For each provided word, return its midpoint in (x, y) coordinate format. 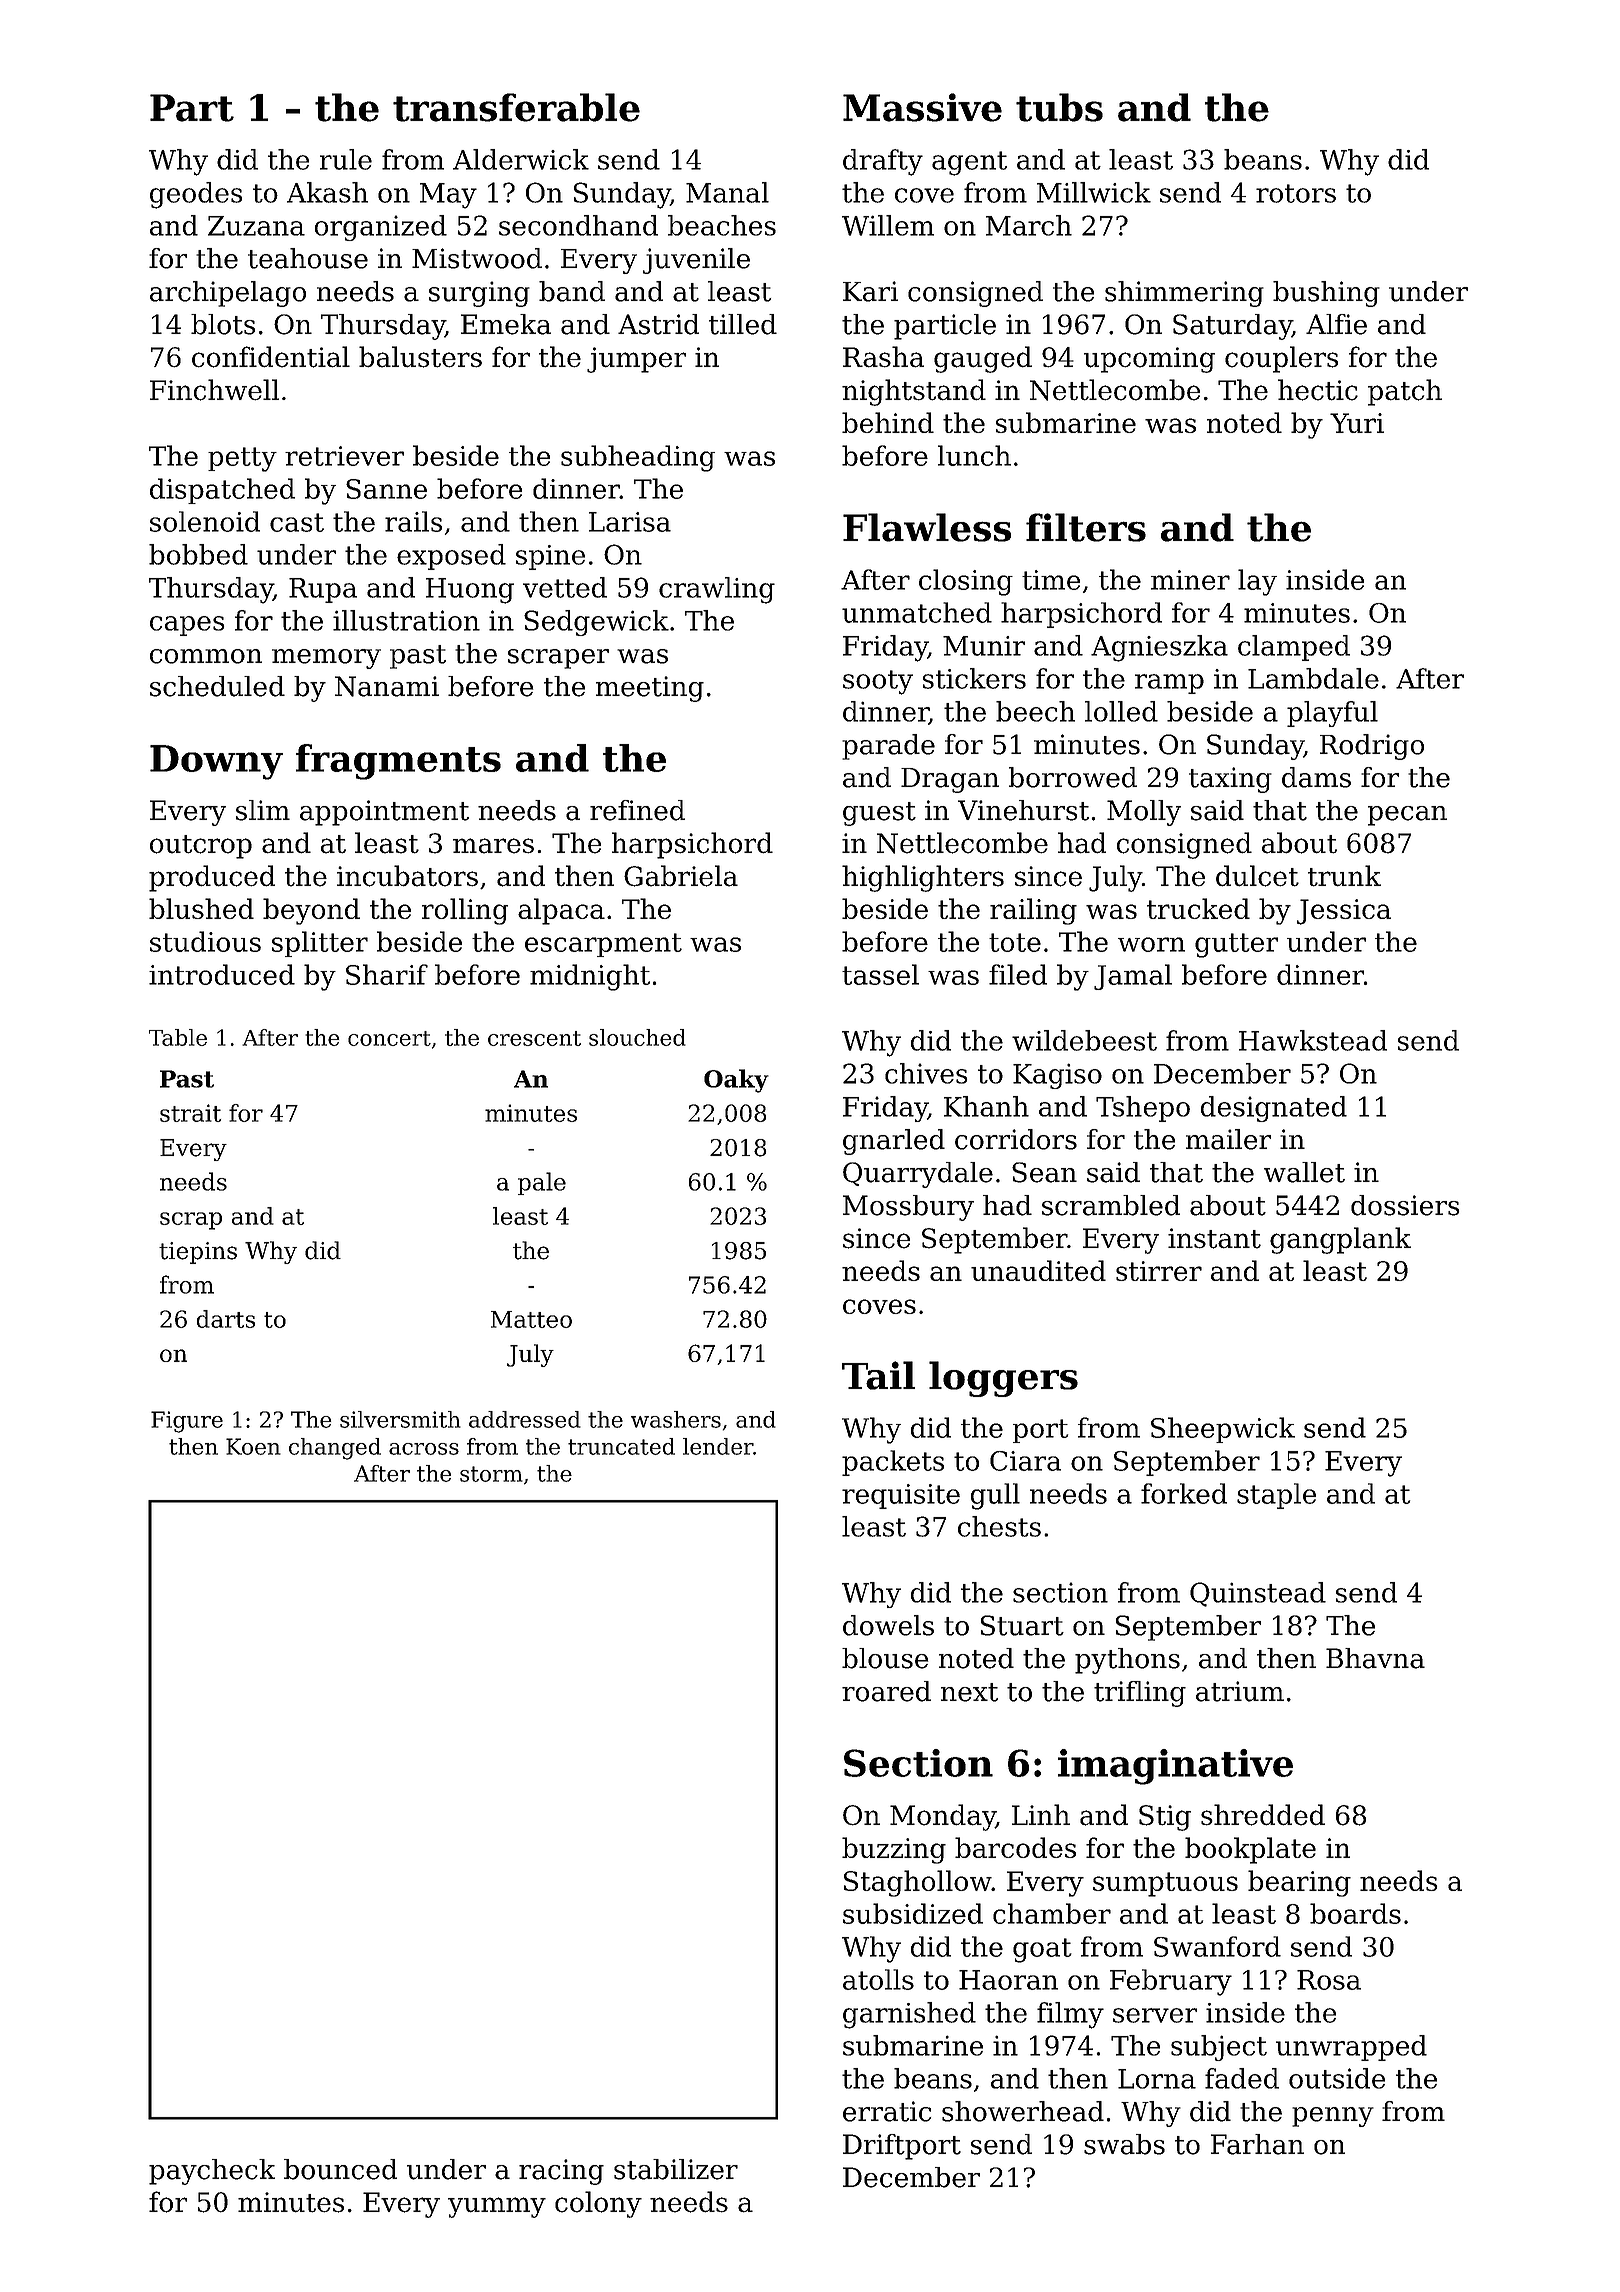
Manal (727, 192)
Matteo (531, 1319)
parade (888, 747)
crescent (534, 1038)
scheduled (217, 686)
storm (491, 1474)
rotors (1296, 193)
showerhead (1023, 2111)
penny (1333, 2117)
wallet (1304, 1172)
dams (1316, 777)
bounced (340, 2169)
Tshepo (1143, 1109)
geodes (196, 195)
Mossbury (908, 1208)
